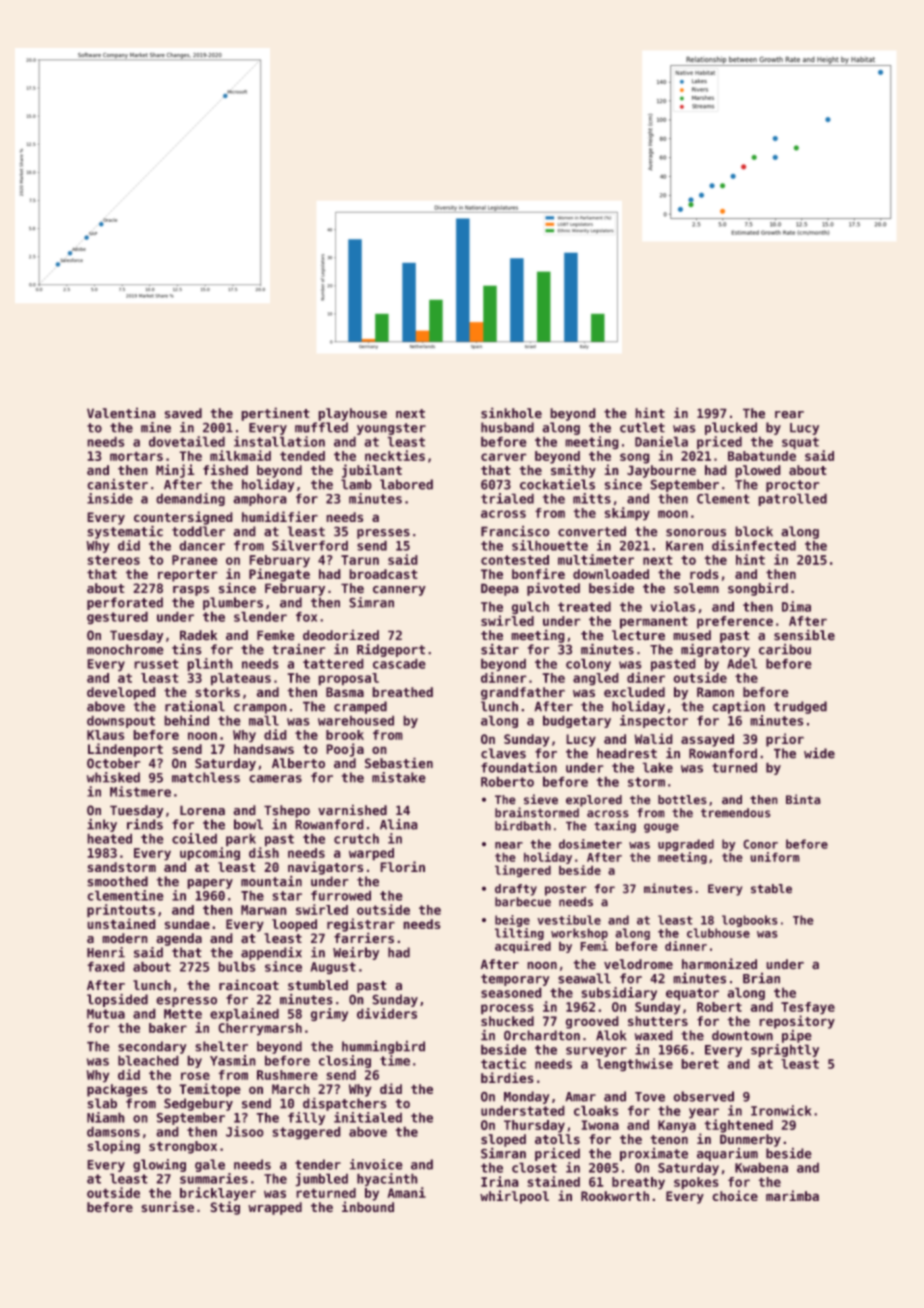 The width and height of the document is (924, 1308). I want to click on mortars, so click(136, 456).
